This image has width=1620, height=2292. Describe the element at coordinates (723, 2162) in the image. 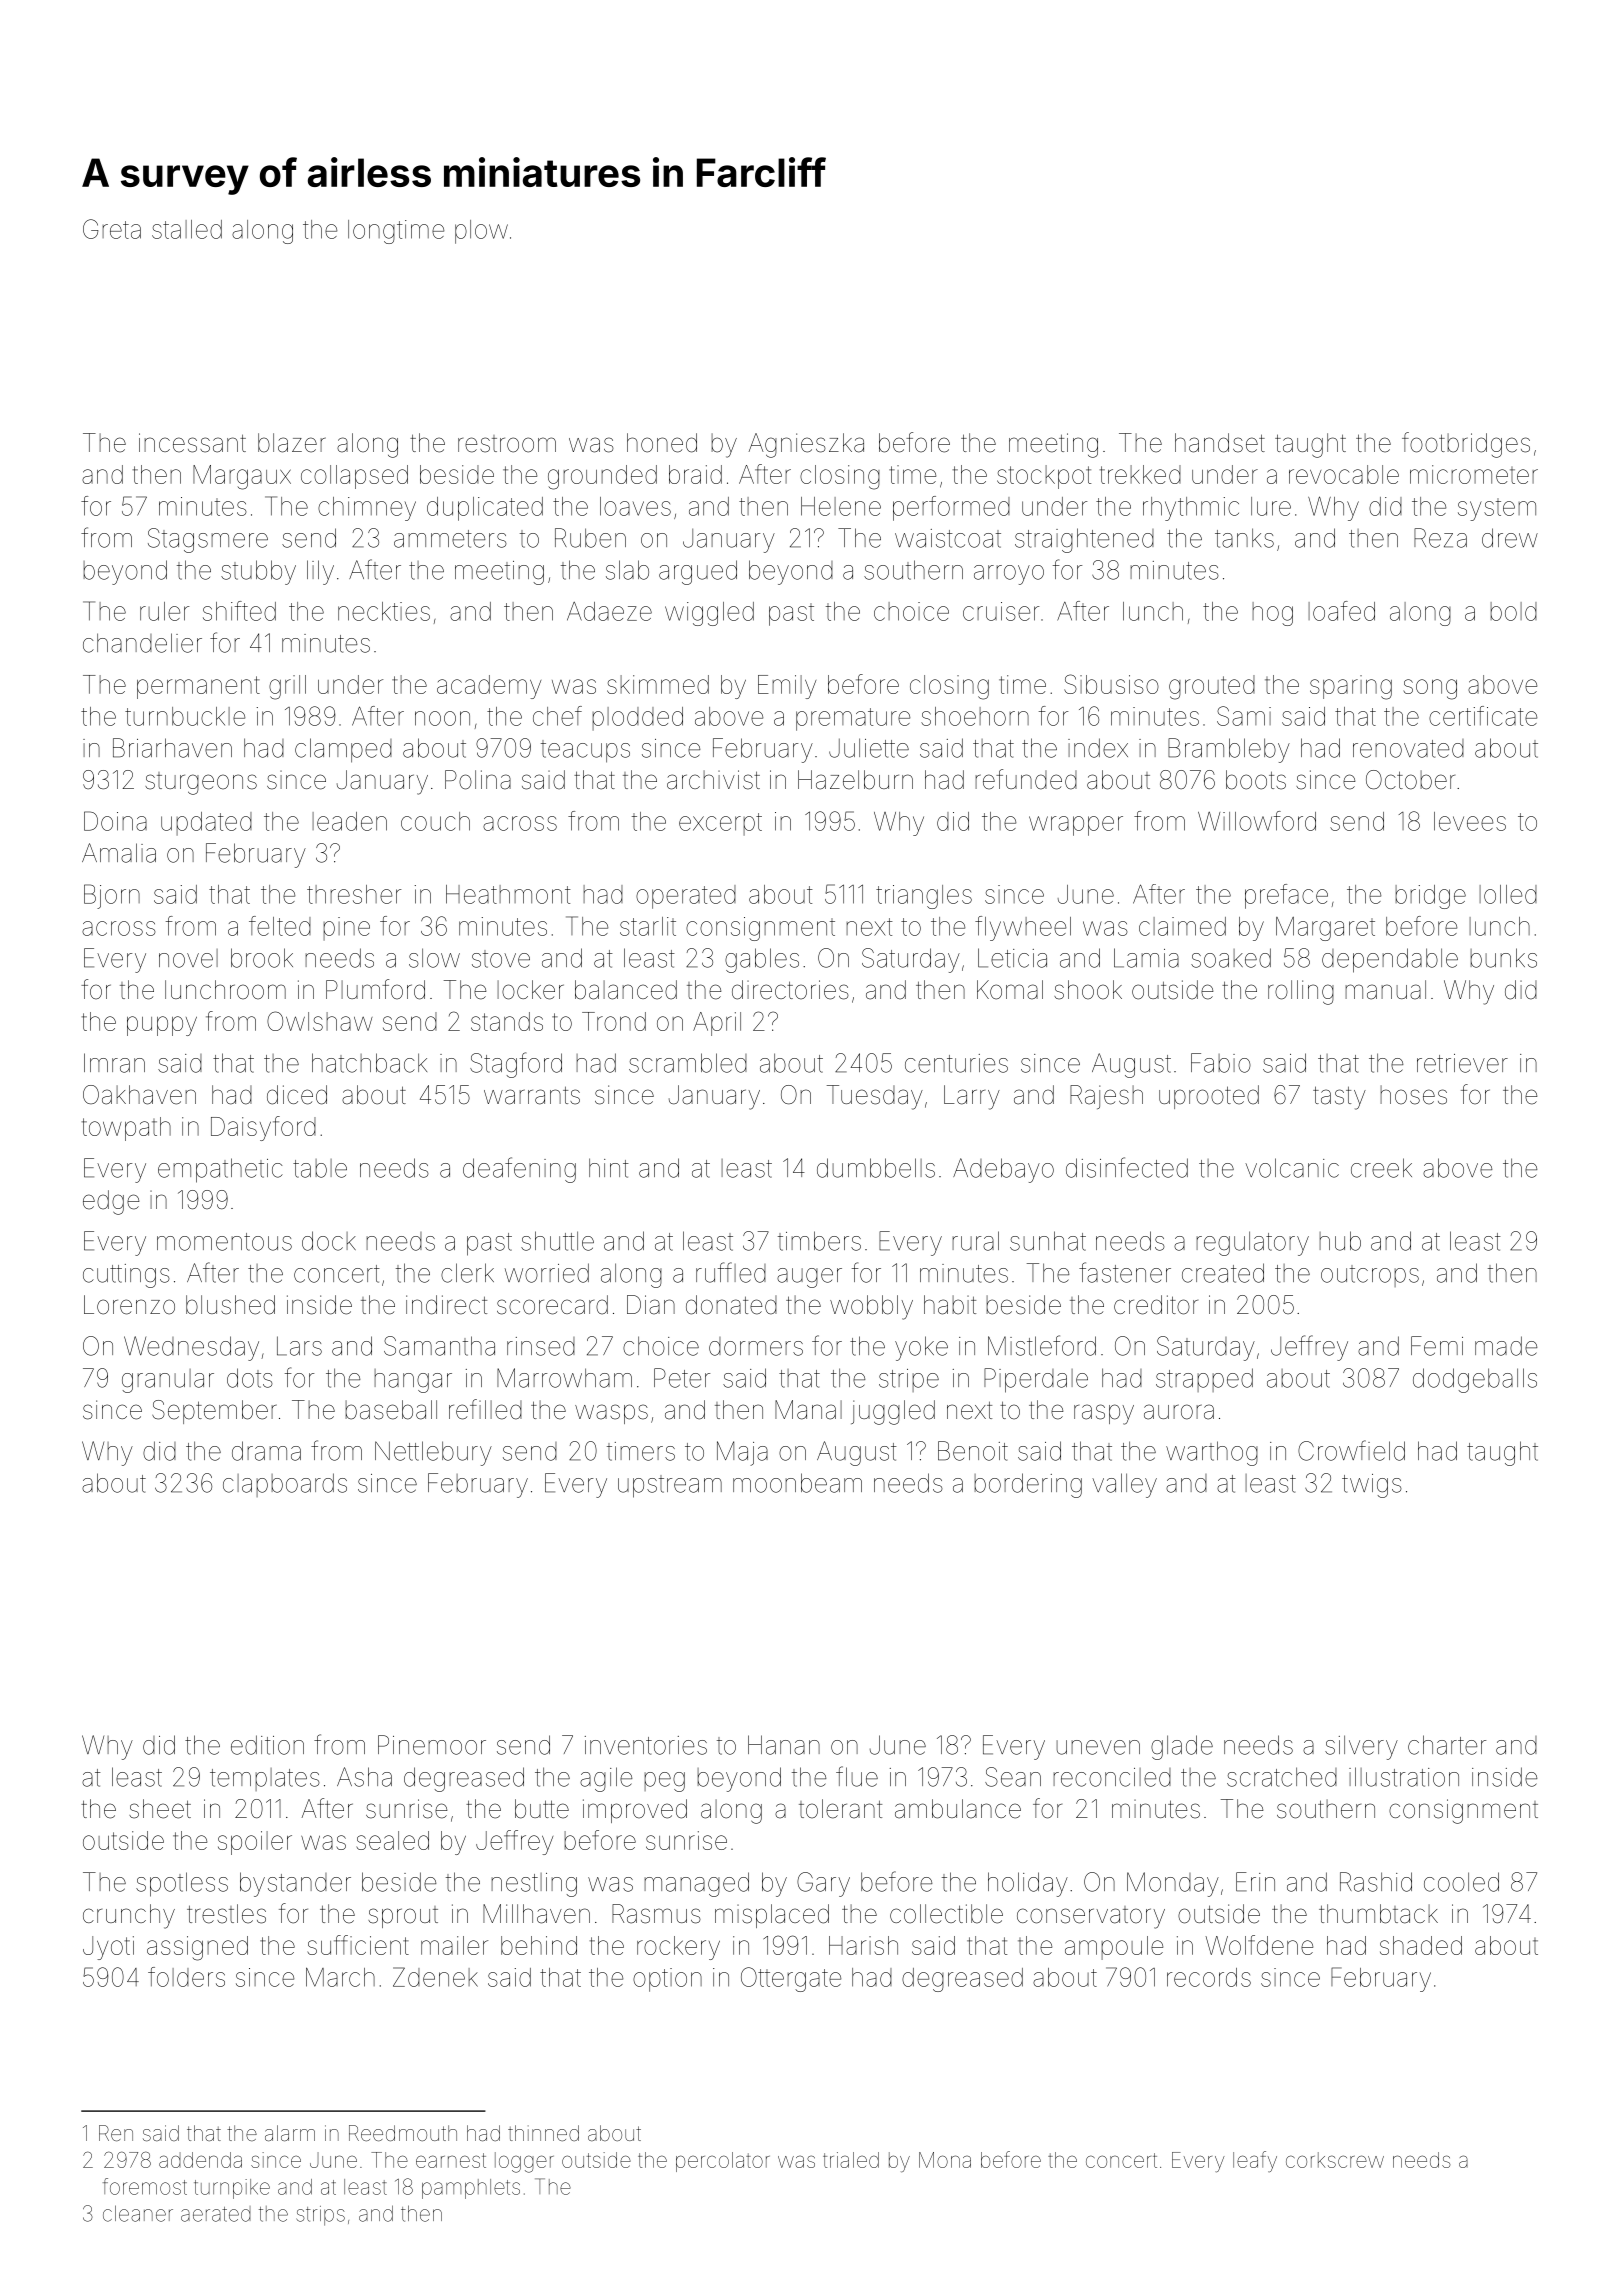

I see `percolator` at that location.
